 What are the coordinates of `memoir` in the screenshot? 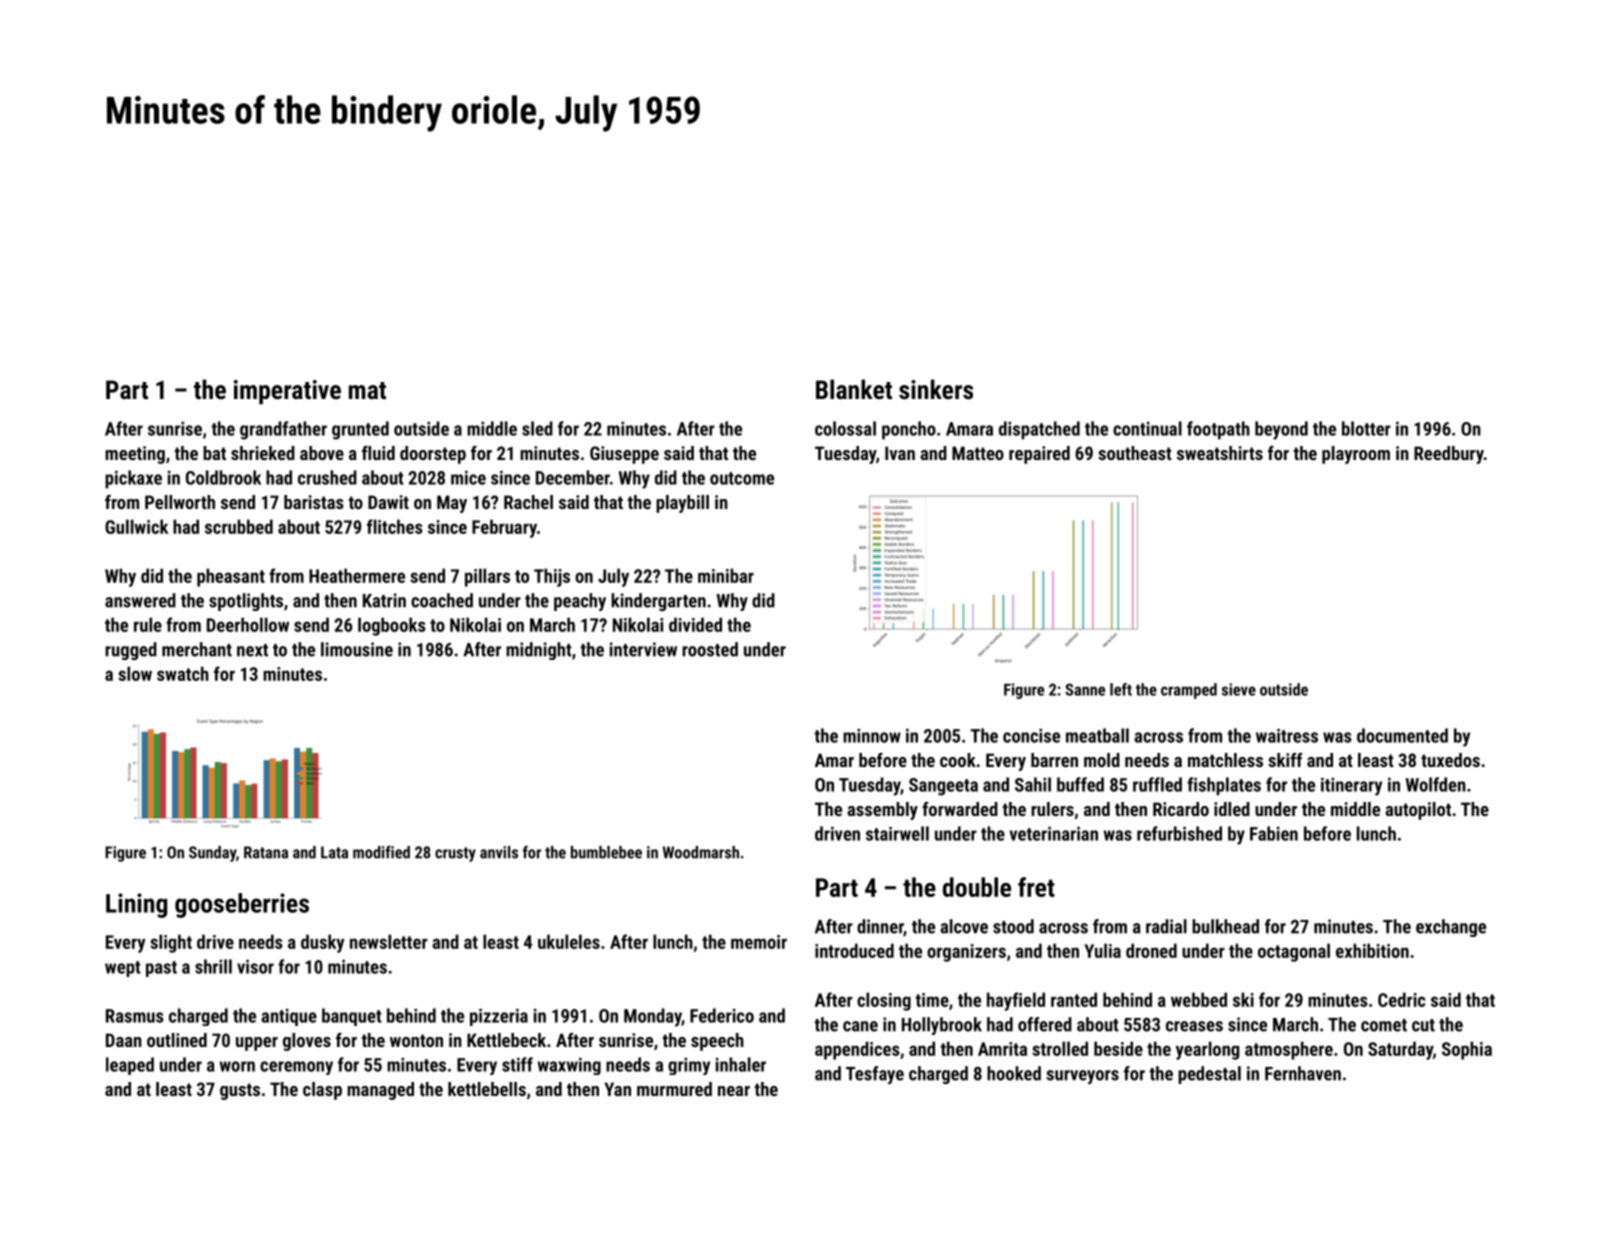 It's located at (759, 942).
